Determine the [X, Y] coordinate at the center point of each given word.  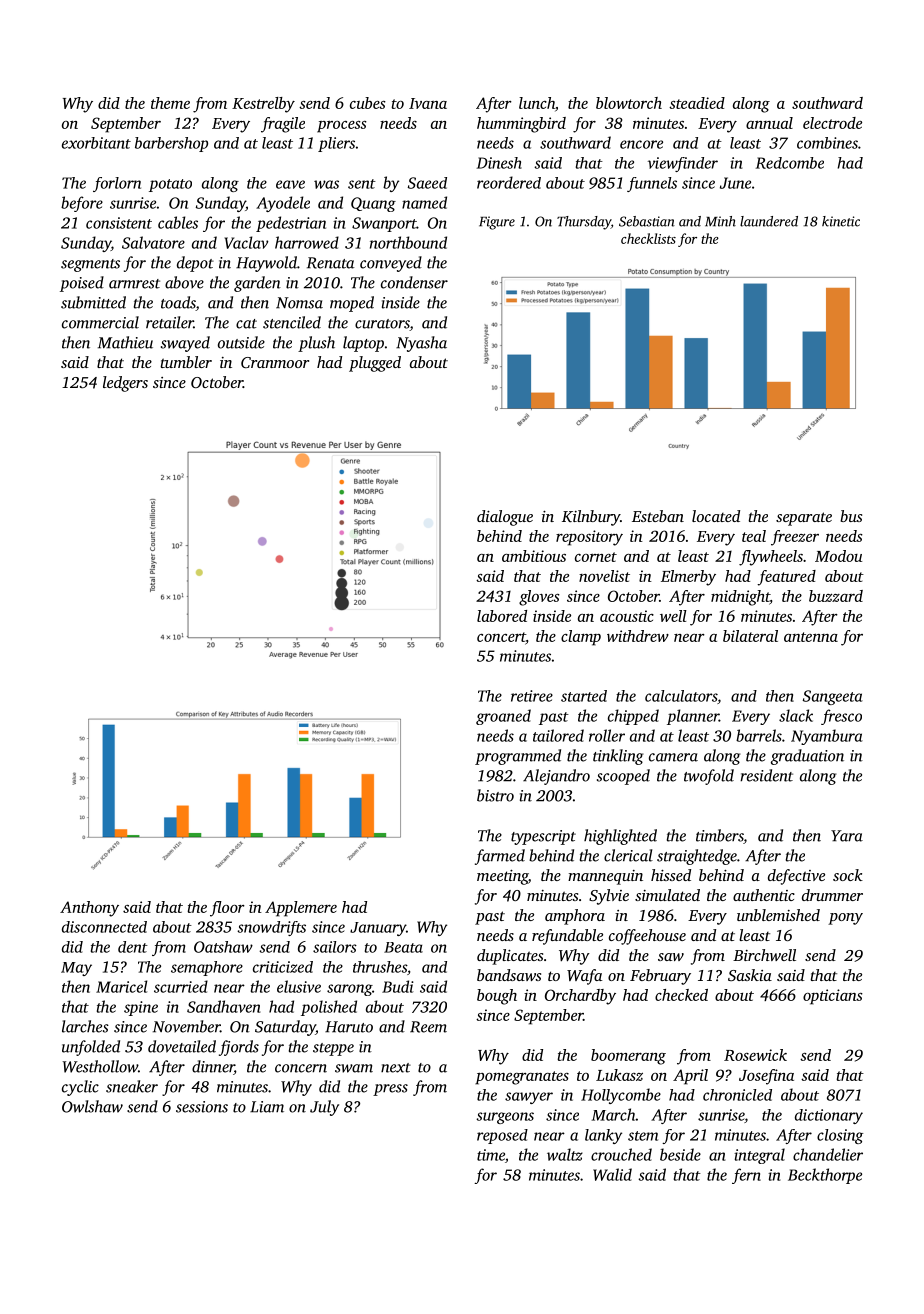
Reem [428, 1027]
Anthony [89, 909]
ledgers [125, 384]
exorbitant [96, 143]
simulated [667, 895]
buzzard [836, 596]
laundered [769, 221]
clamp [581, 638]
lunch [537, 103]
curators [382, 325]
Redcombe [790, 163]
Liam [267, 1107]
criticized [283, 967]
